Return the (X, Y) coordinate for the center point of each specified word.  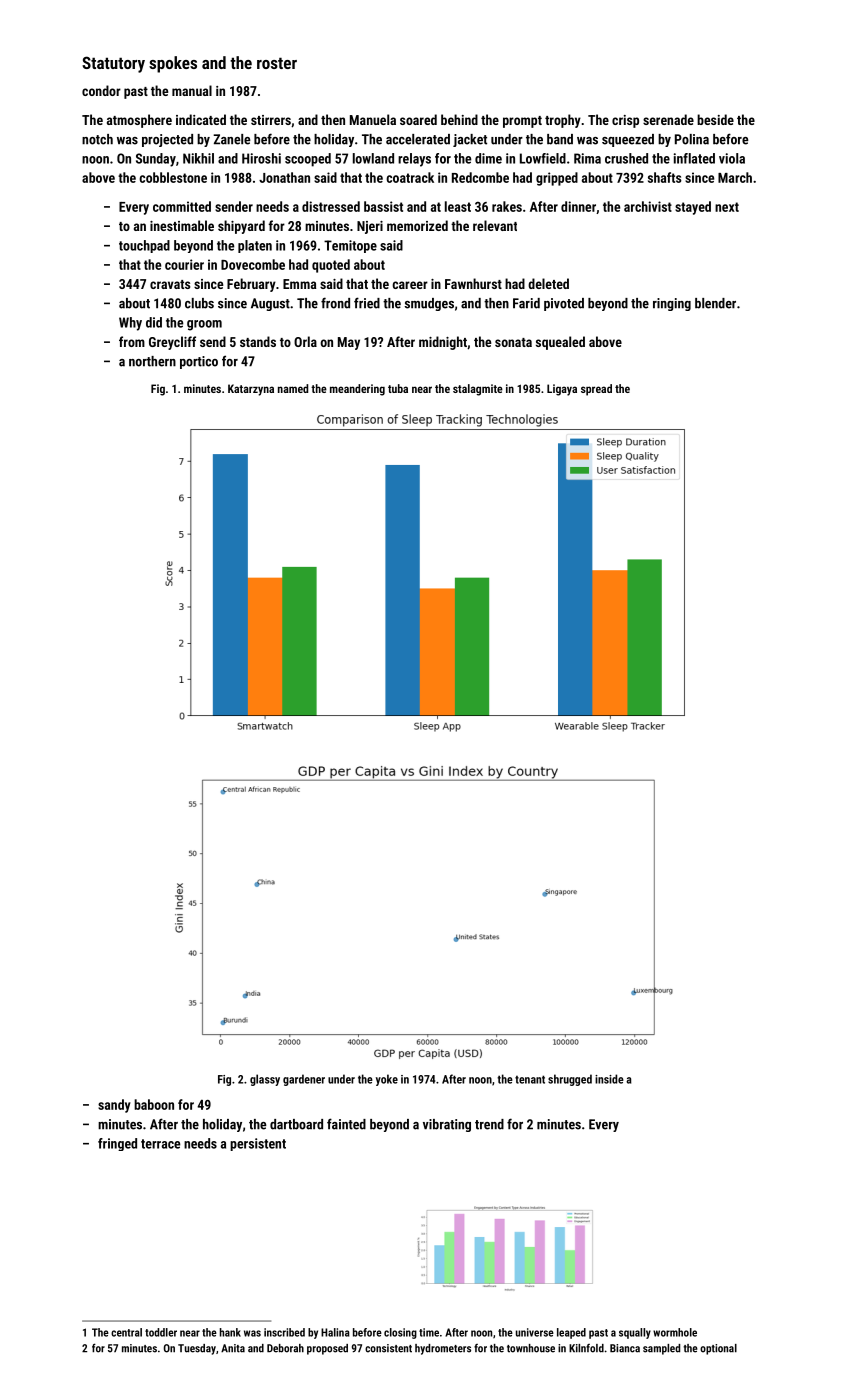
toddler (161, 1332)
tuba (398, 388)
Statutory (113, 64)
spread (596, 390)
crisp (625, 121)
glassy (265, 1080)
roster (277, 63)
